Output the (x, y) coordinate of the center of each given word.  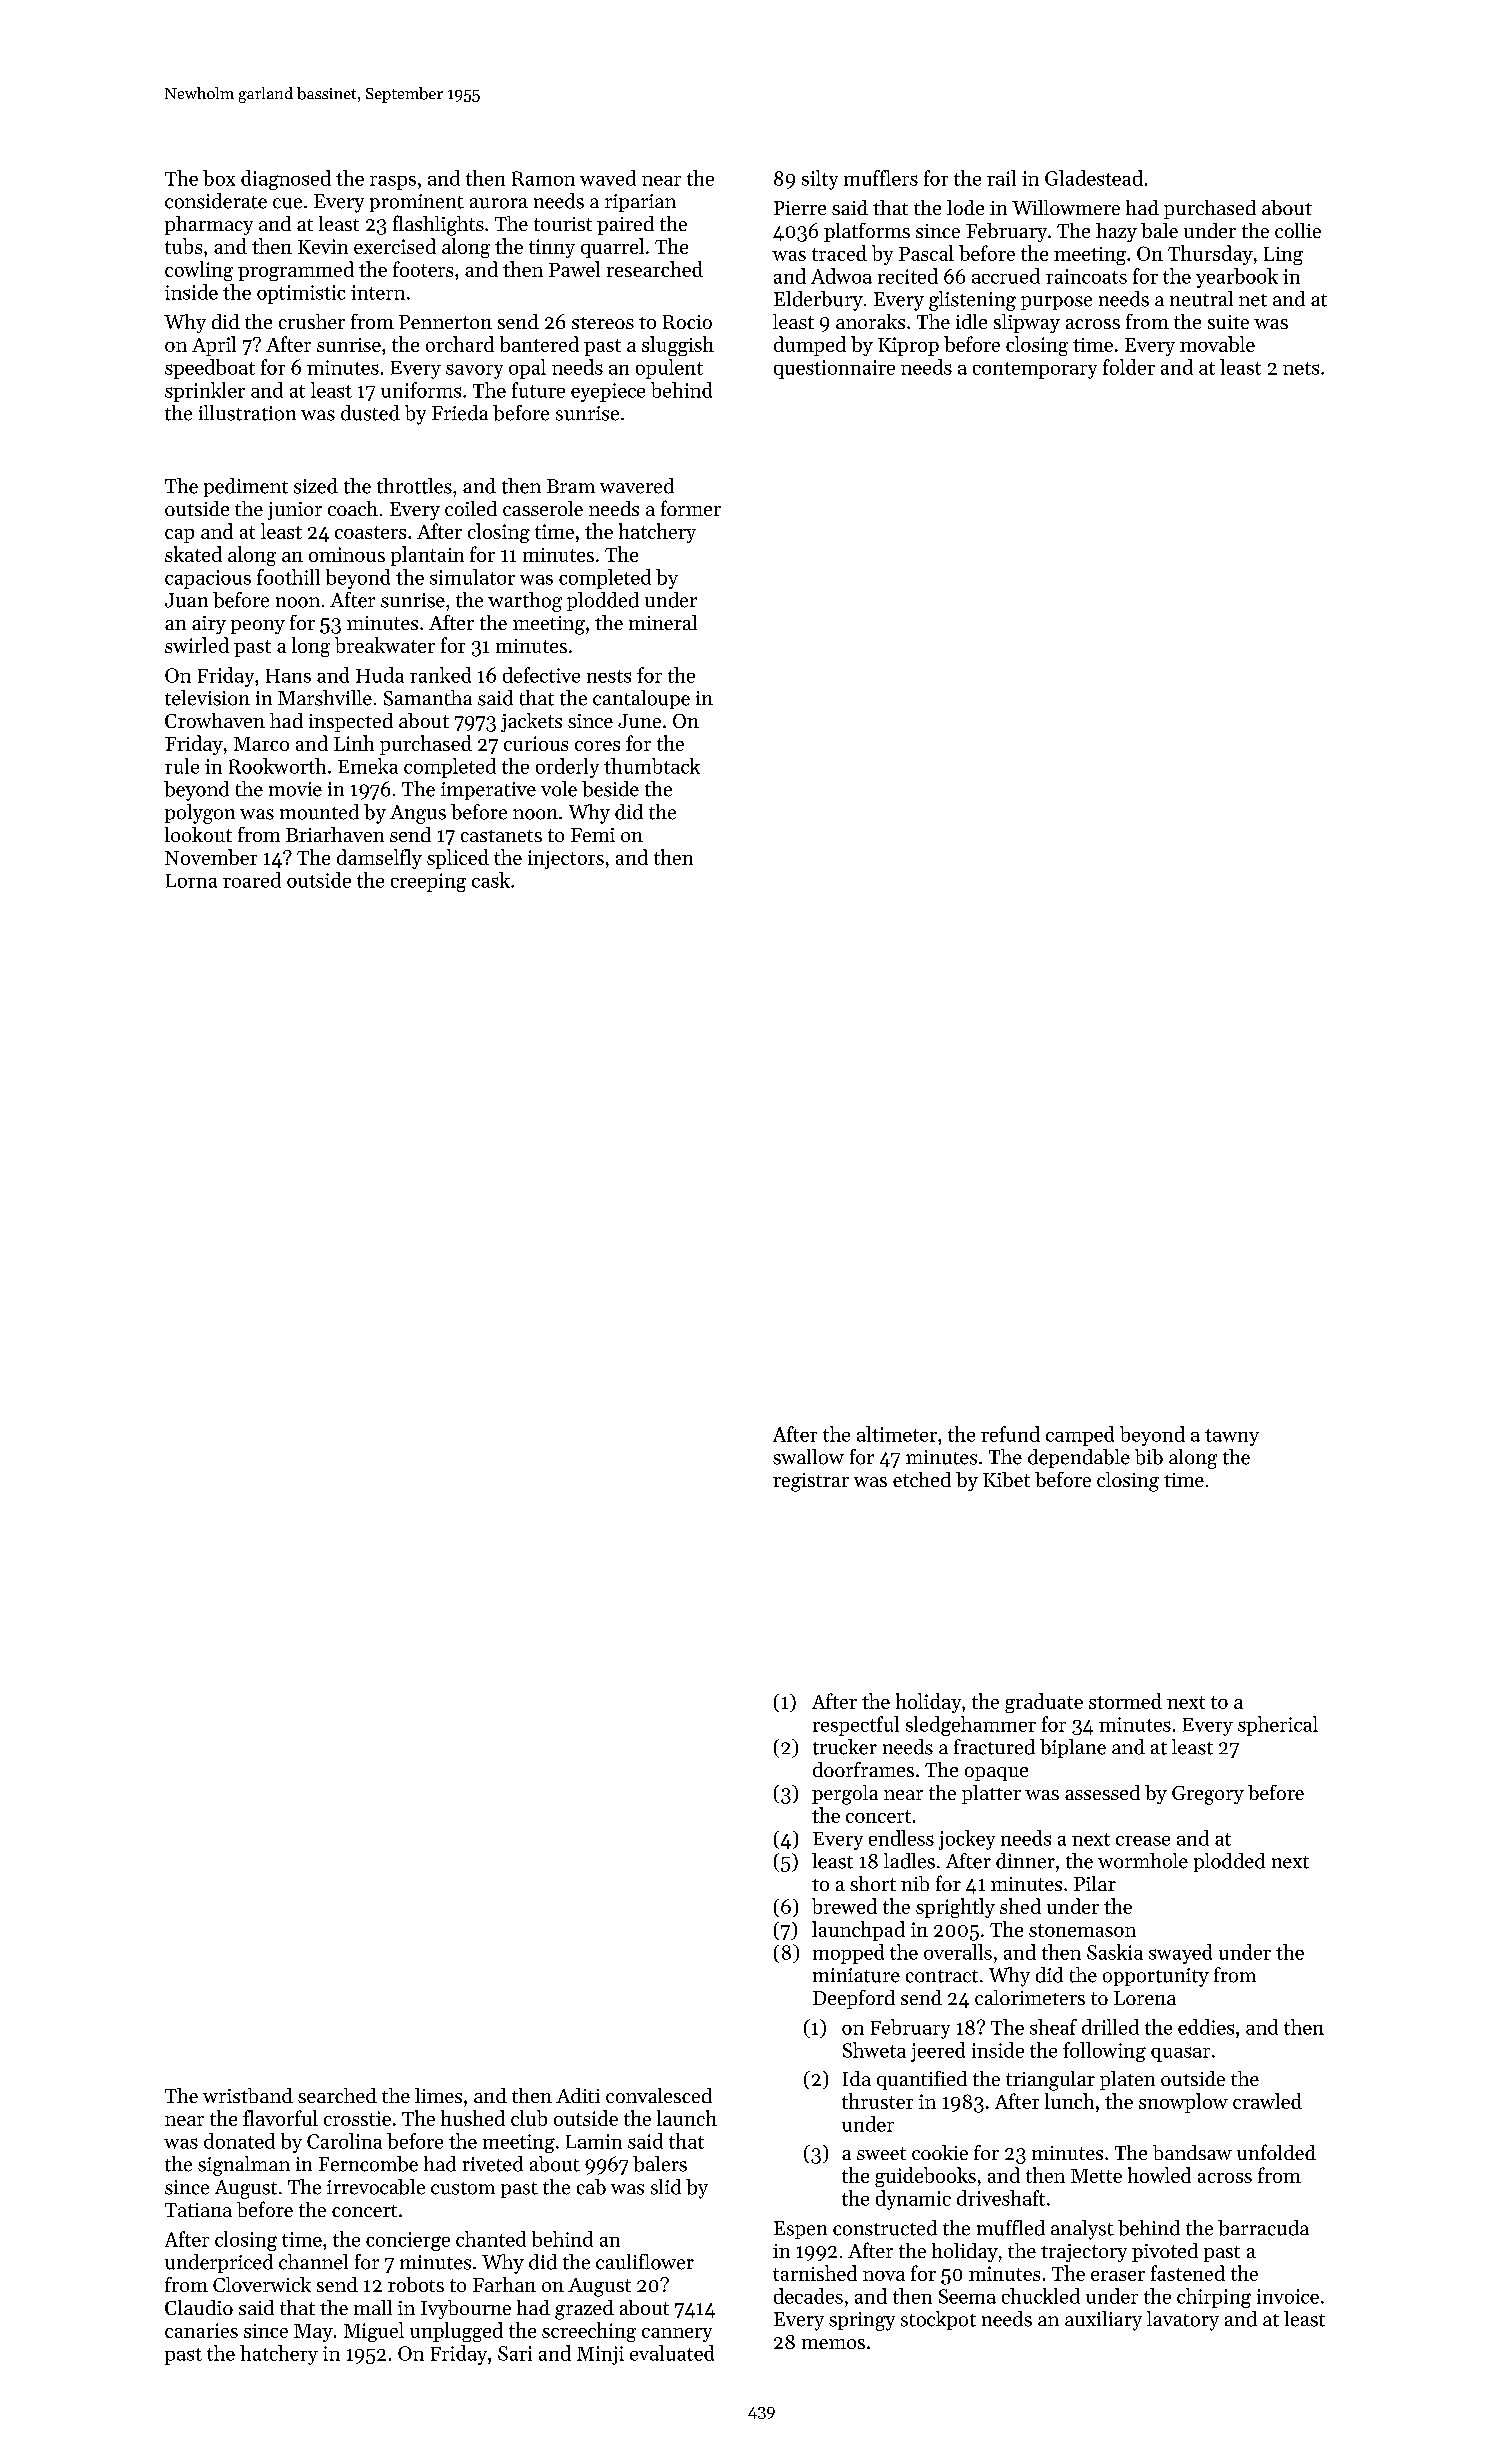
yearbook (1237, 278)
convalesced (659, 2095)
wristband (248, 2095)
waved (608, 178)
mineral (663, 622)
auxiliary (1103, 2321)
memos (833, 2344)
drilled (1110, 2027)
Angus (418, 814)
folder (1129, 367)
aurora (499, 203)
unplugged (456, 2332)
